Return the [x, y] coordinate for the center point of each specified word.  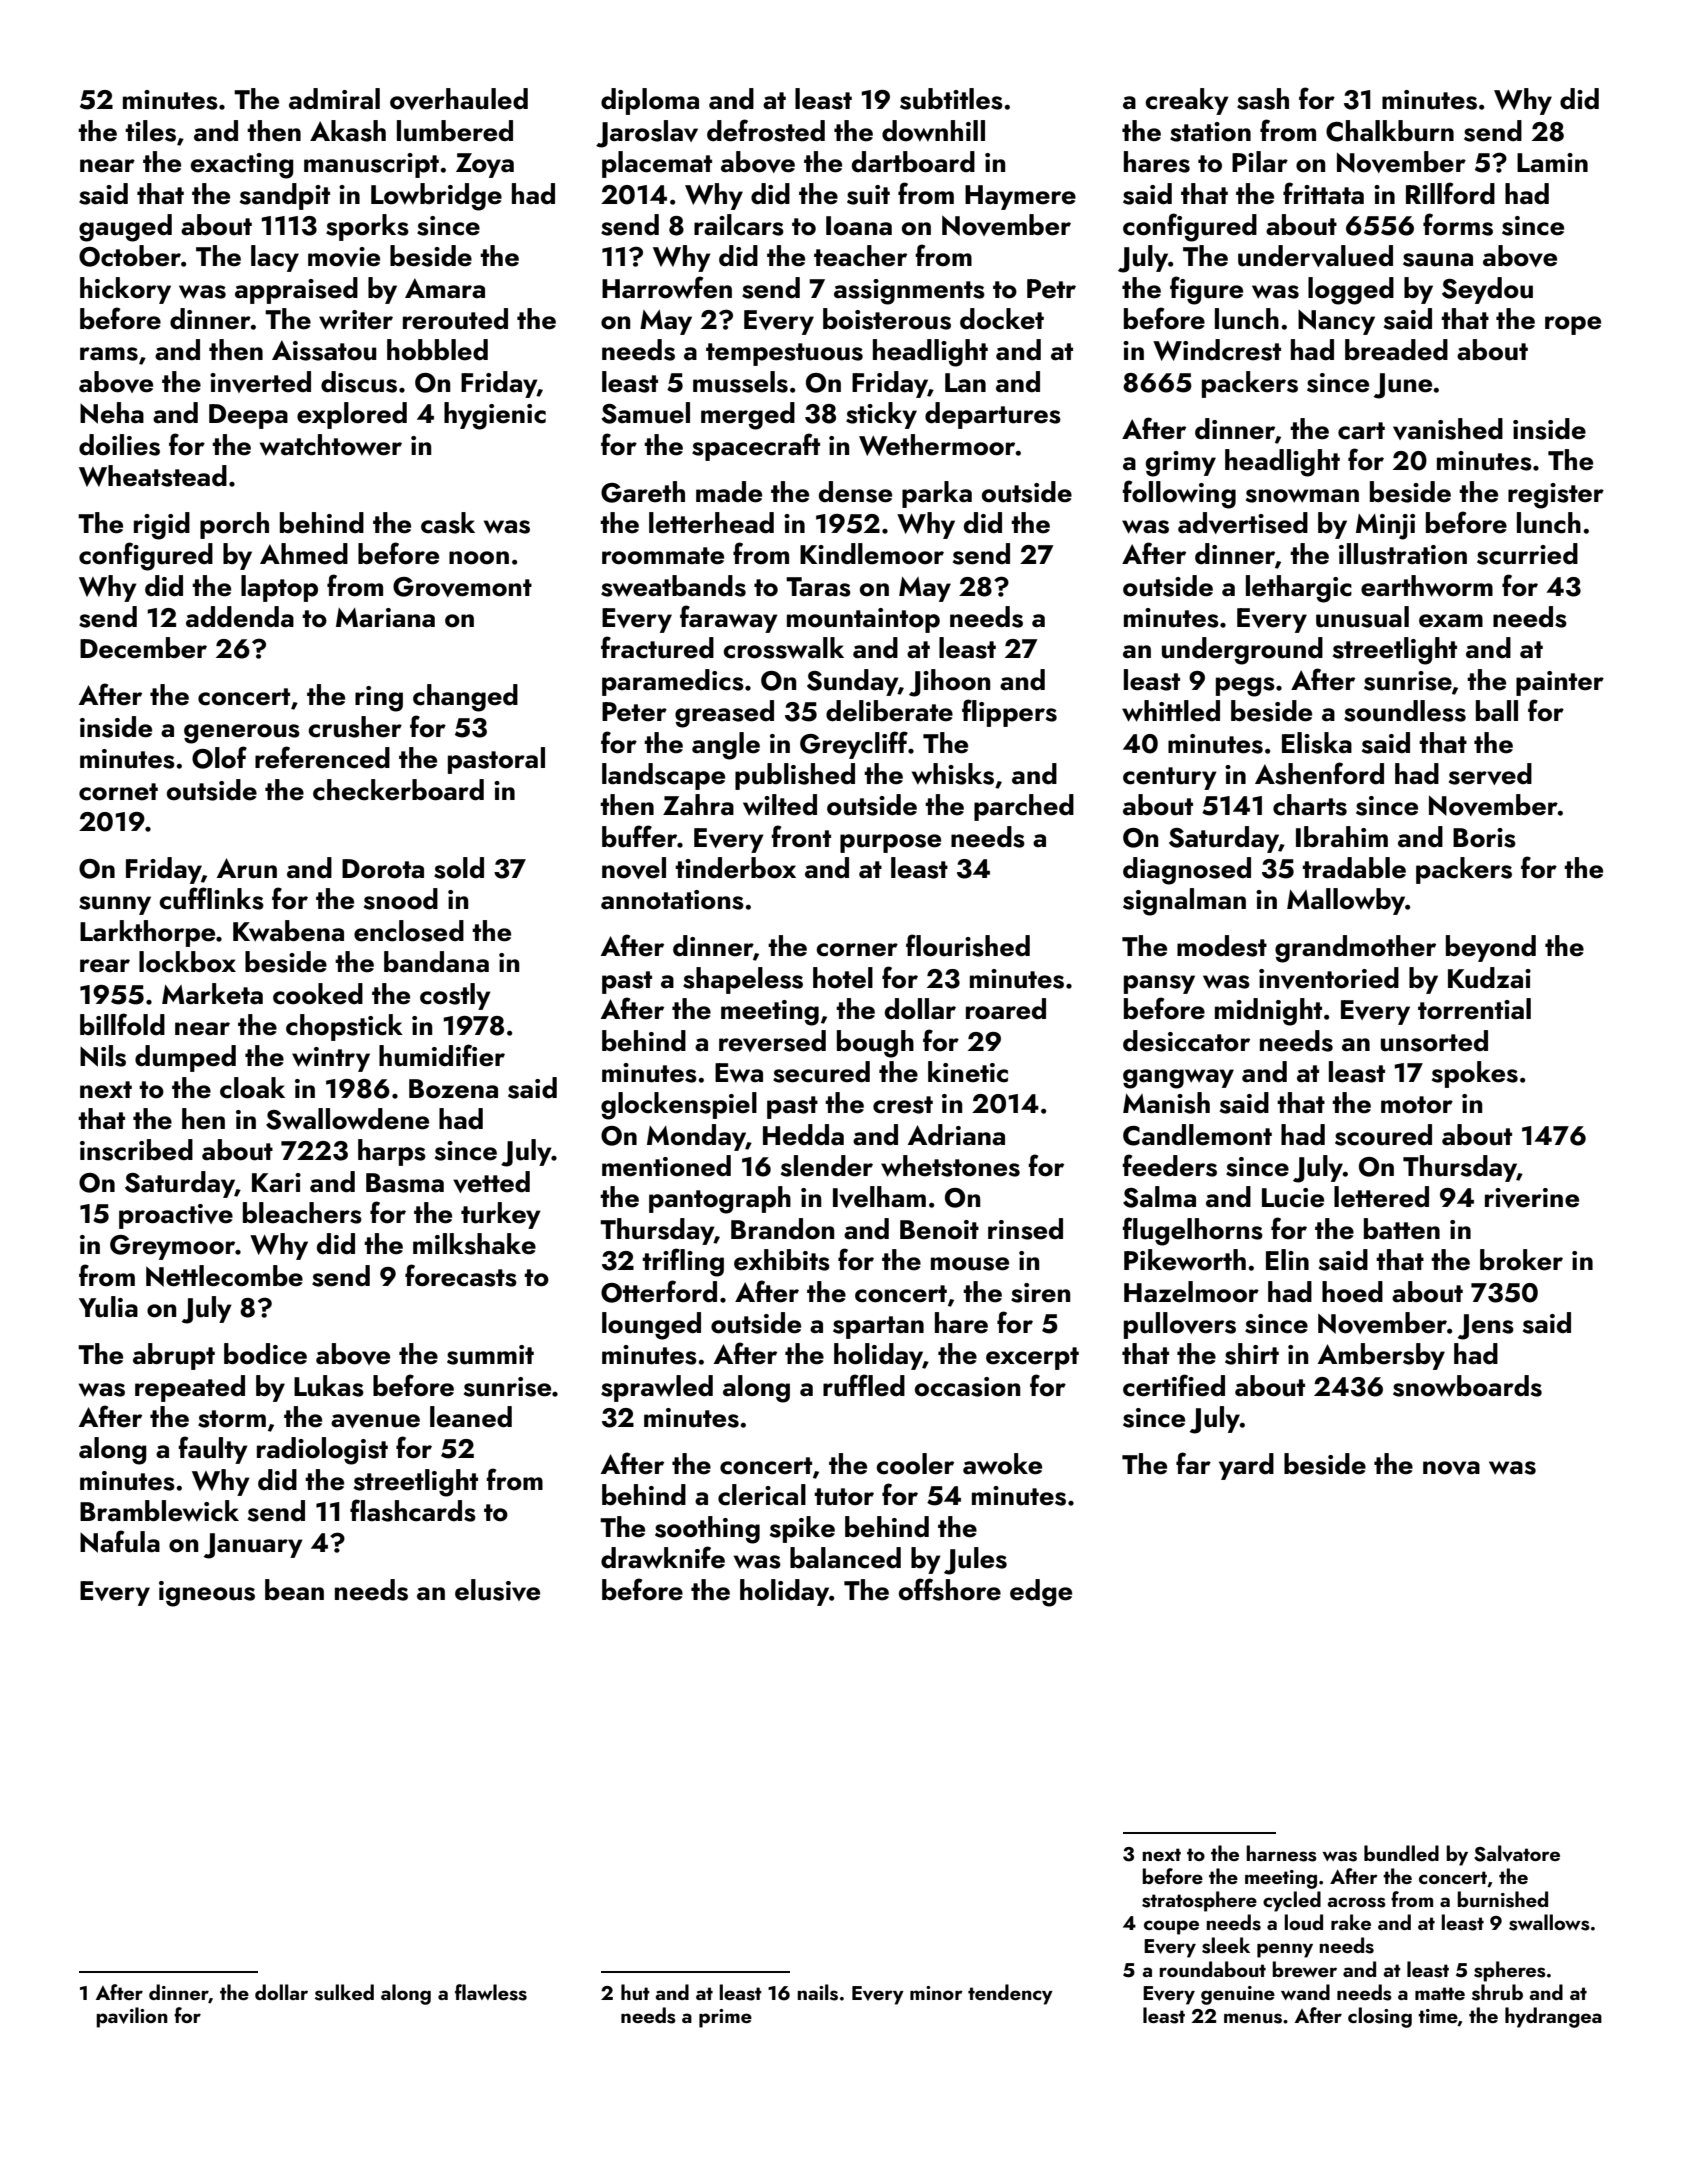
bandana [436, 962]
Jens [1486, 1327]
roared [1006, 1009]
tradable [1354, 868]
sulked [344, 1992]
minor [936, 1993]
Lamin [1552, 162]
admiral [334, 99]
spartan [878, 1327]
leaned [471, 1417]
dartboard [913, 162]
